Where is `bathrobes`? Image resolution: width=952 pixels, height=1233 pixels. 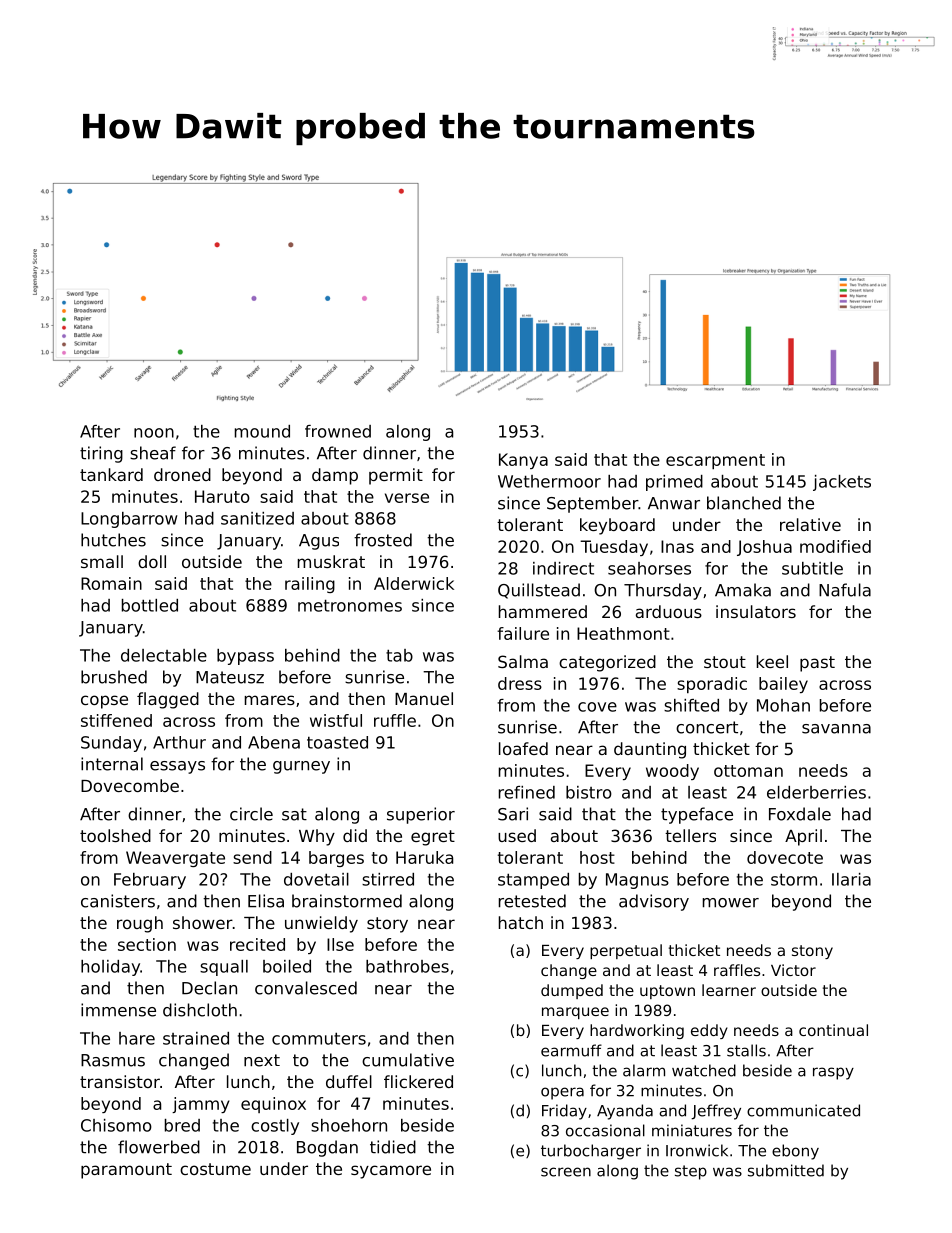 bathrobes is located at coordinates (407, 966).
